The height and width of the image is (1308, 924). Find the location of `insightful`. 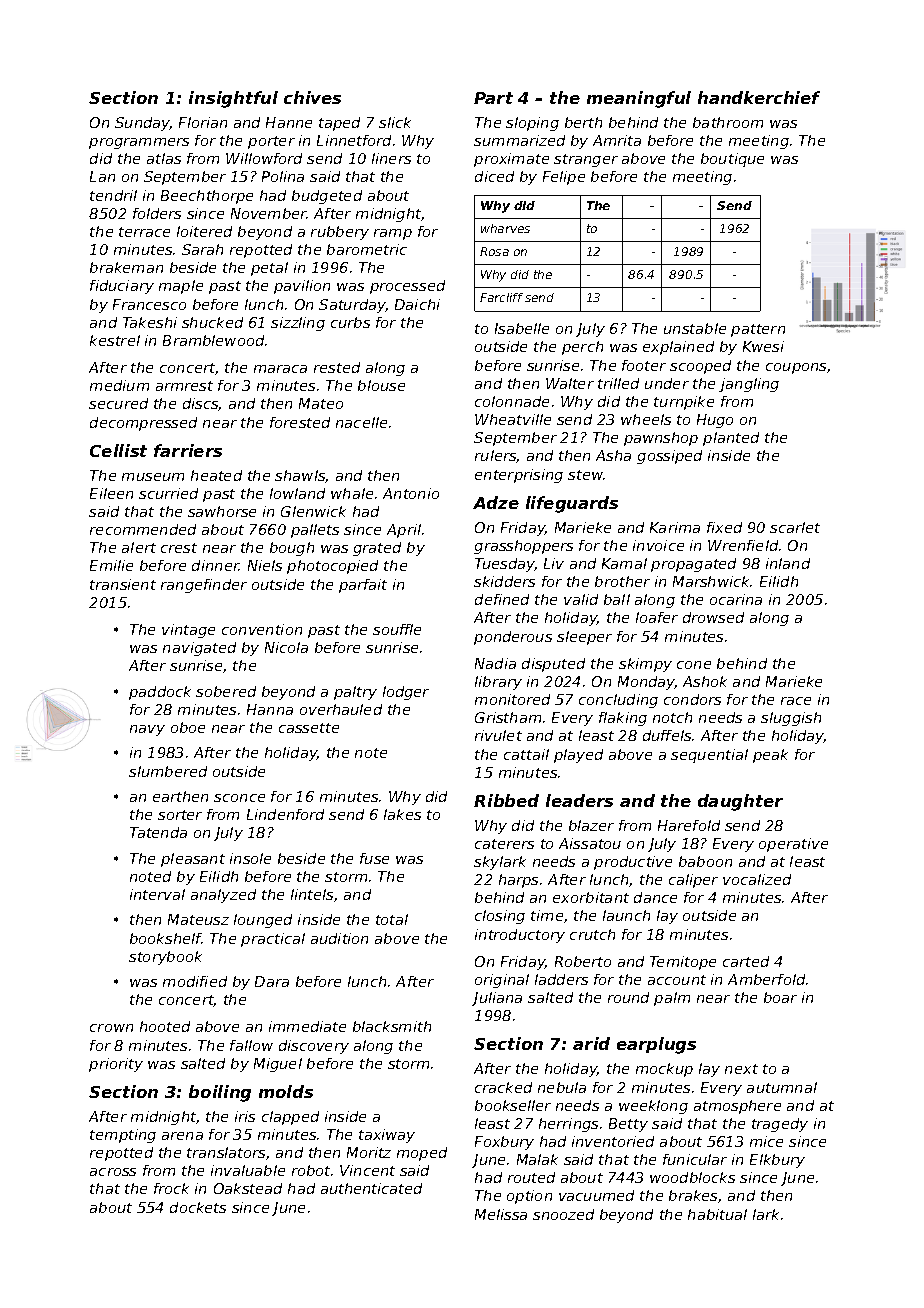

insightful is located at coordinates (233, 99).
